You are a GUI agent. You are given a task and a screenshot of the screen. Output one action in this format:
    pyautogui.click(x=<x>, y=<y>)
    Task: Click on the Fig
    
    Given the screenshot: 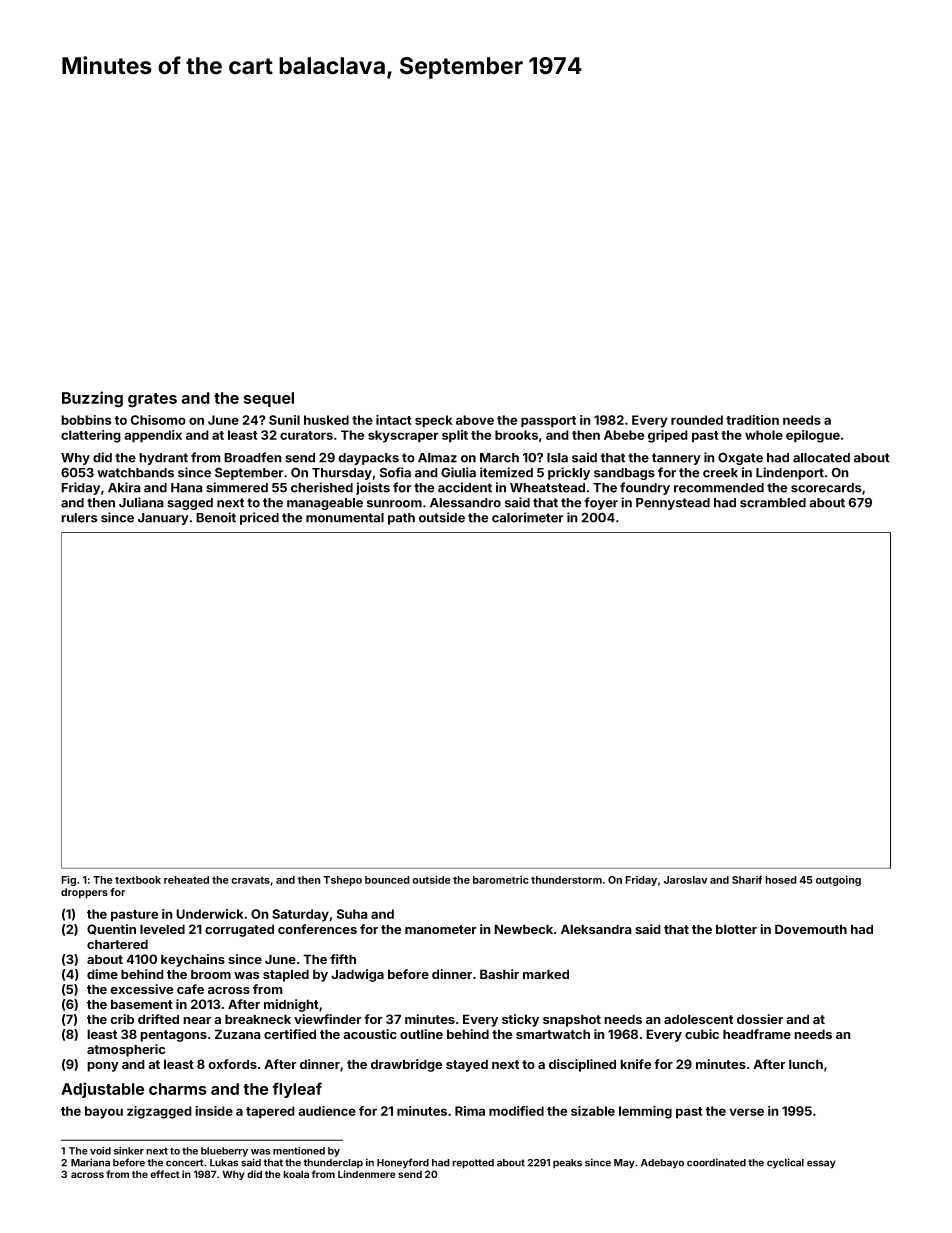 What is the action you would take?
    pyautogui.click(x=68, y=880)
